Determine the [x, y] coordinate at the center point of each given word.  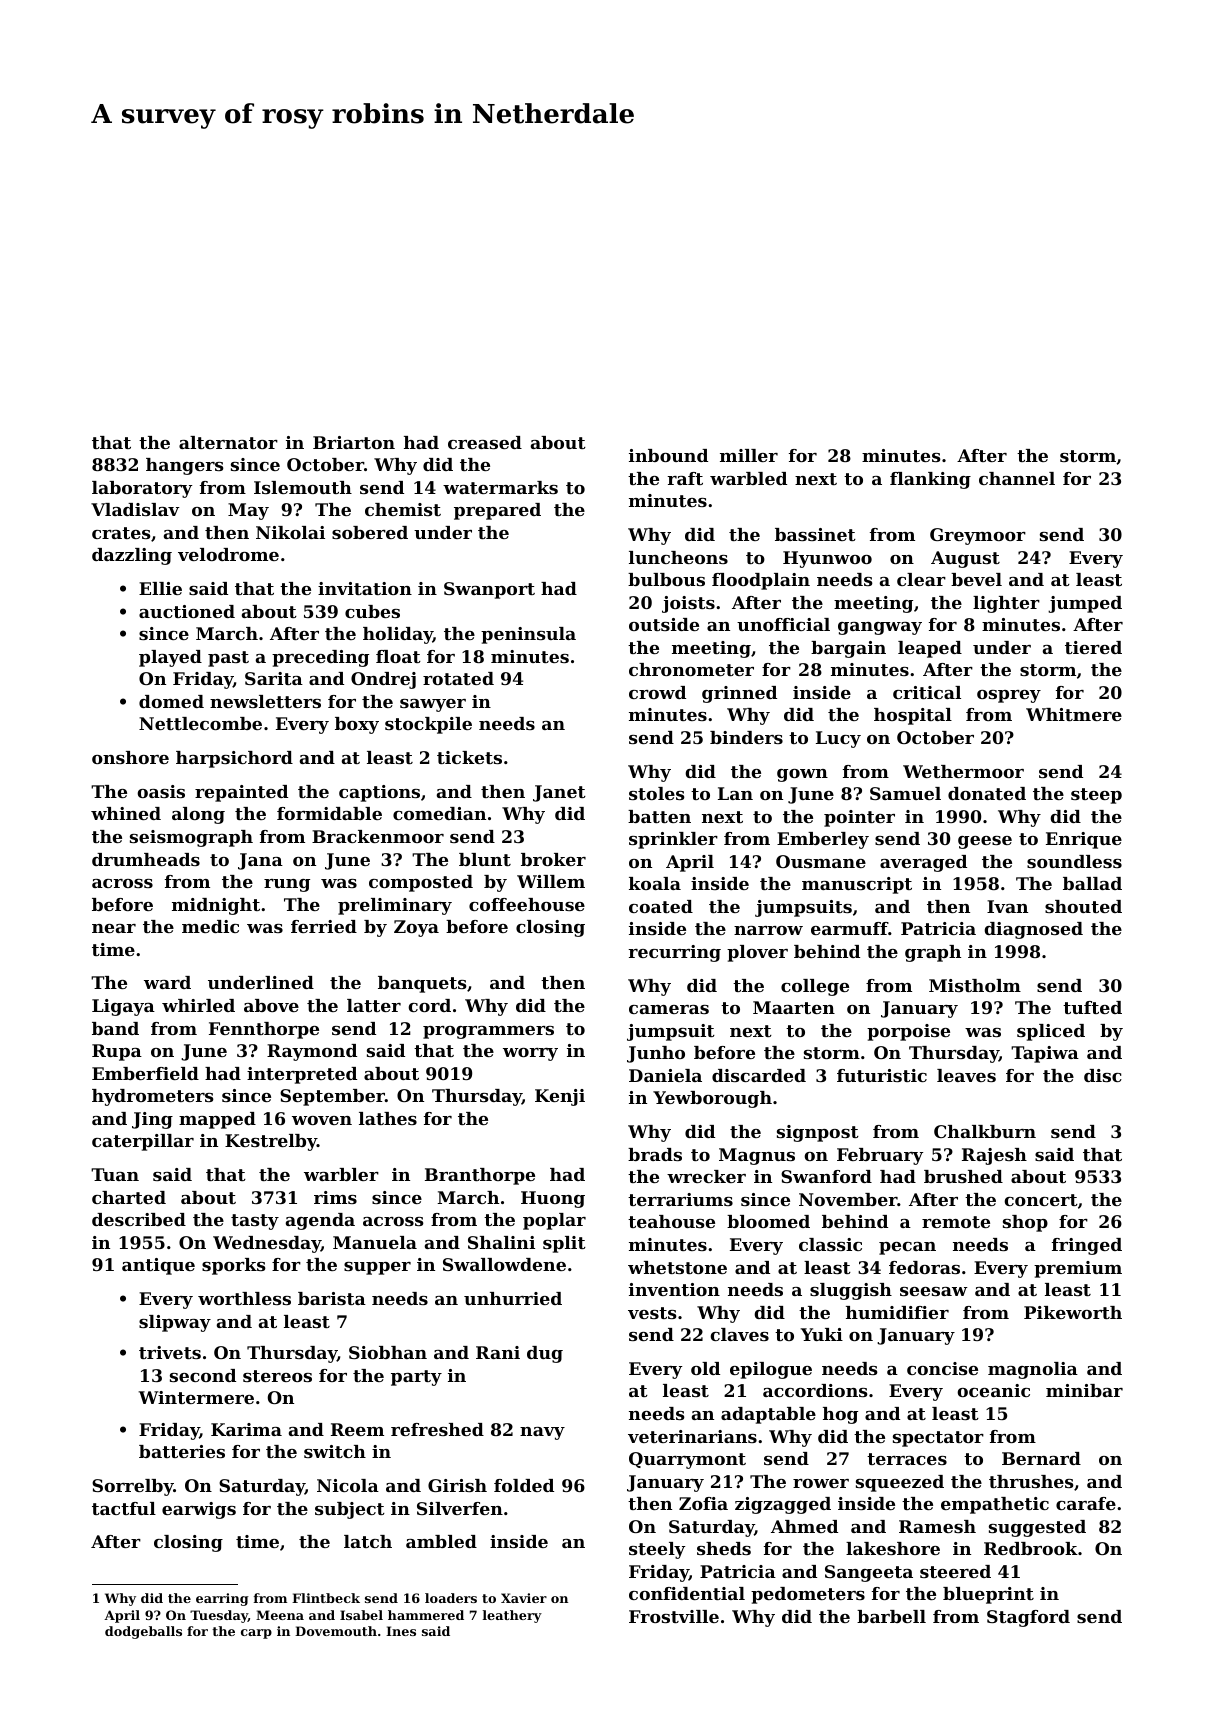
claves [739, 1334]
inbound [668, 455]
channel [1017, 478]
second [203, 1375]
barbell [891, 1616]
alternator [228, 442]
